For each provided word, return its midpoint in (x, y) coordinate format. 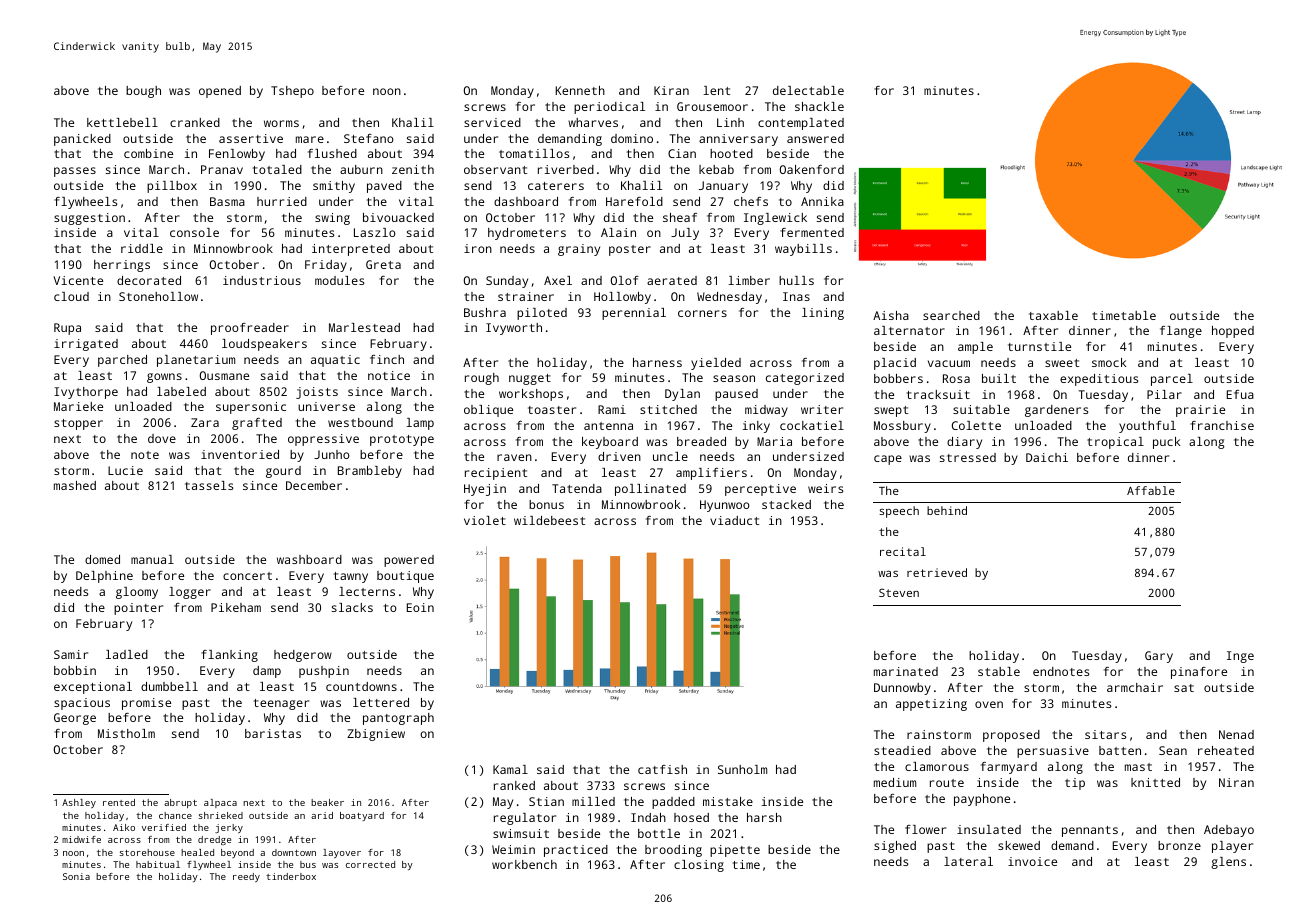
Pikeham (236, 607)
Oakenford (812, 169)
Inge (1240, 657)
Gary (1159, 657)
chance (175, 815)
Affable (1151, 490)
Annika (822, 201)
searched (951, 315)
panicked (82, 140)
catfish (662, 769)
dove (162, 438)
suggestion (89, 219)
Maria (774, 441)
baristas (273, 733)
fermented (812, 232)
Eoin (420, 607)
